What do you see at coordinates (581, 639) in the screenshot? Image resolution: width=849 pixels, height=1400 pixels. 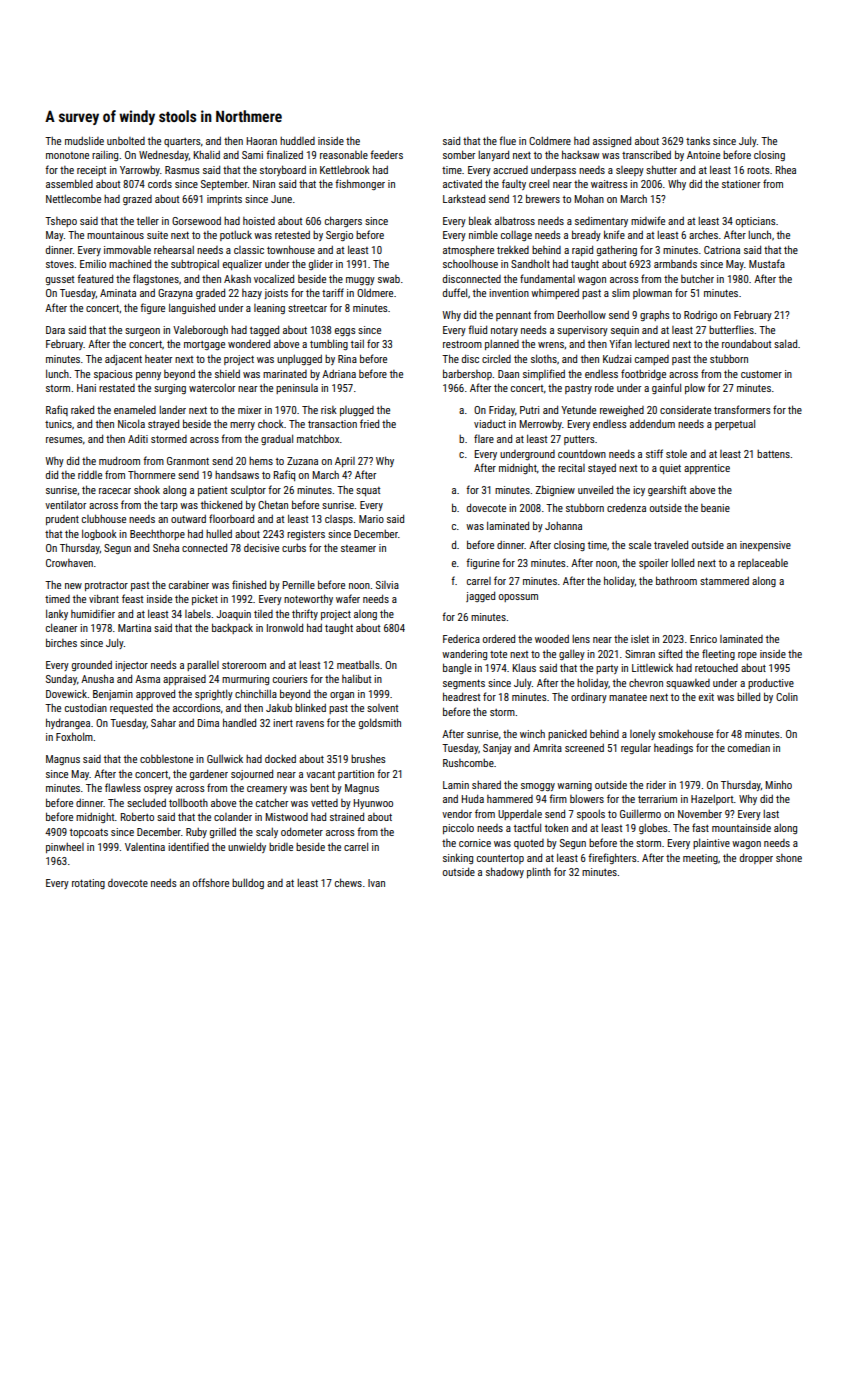 I see `lens` at bounding box center [581, 639].
